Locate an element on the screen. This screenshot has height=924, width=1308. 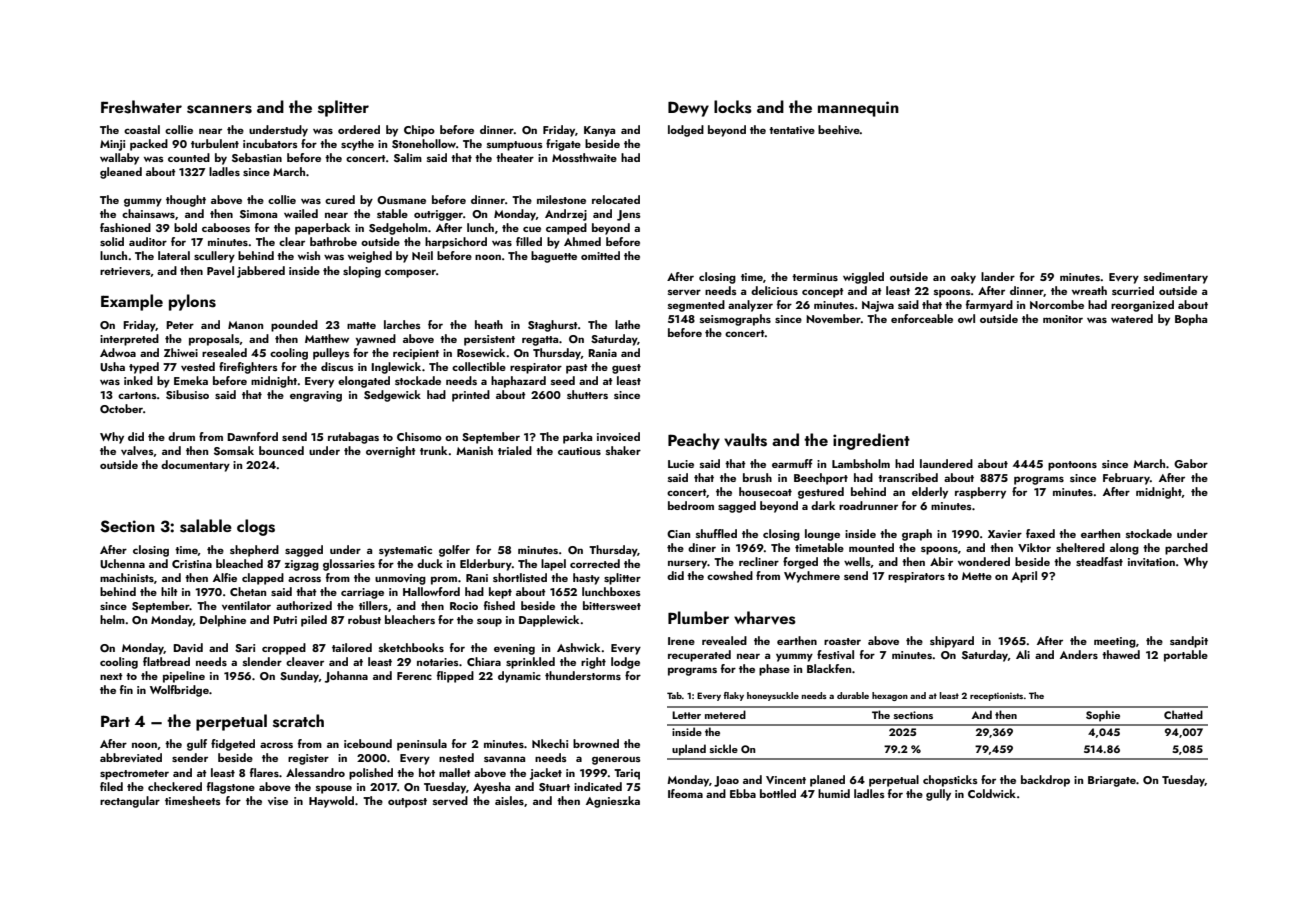
mannequin is located at coordinates (858, 109).
